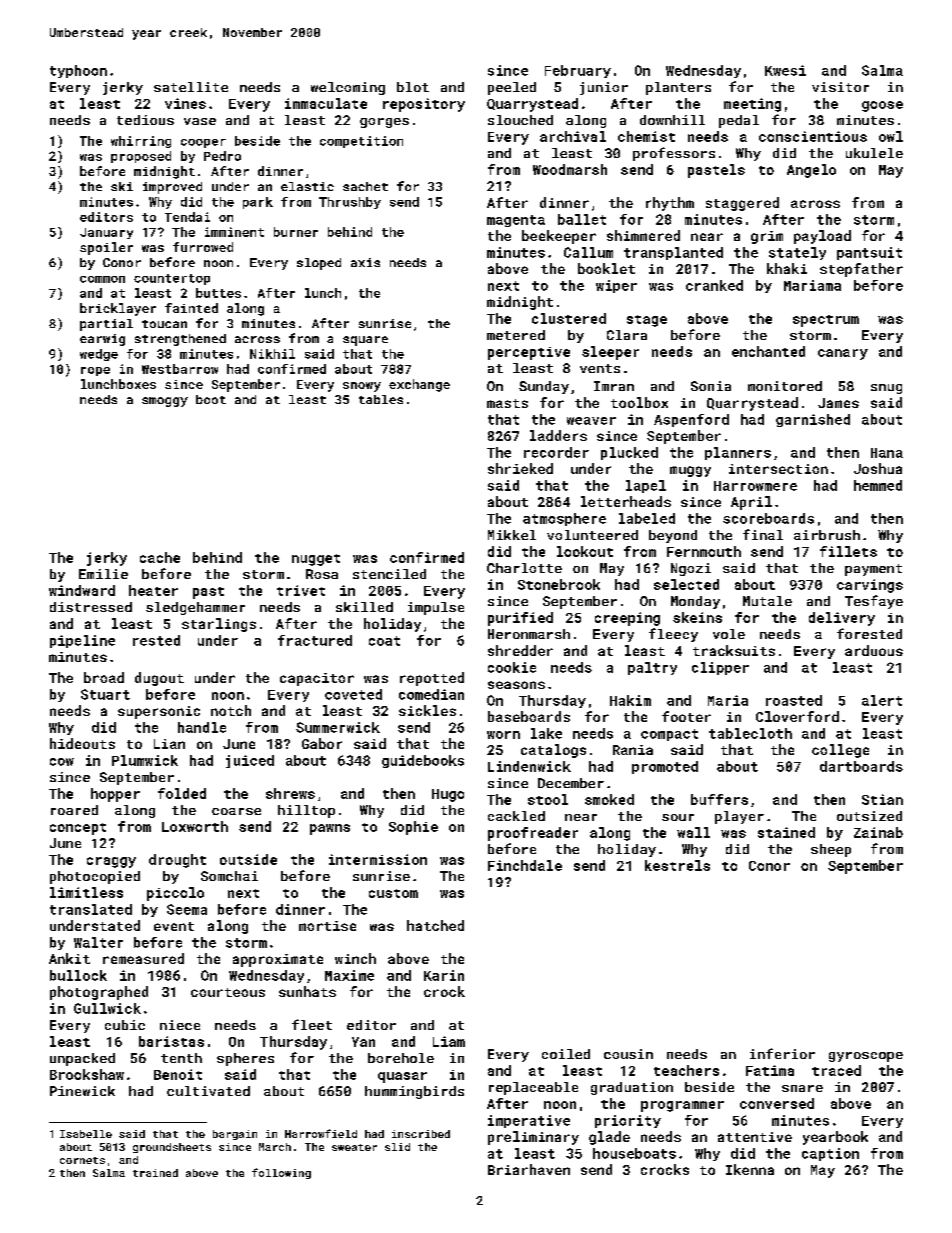 The image size is (952, 1233). What do you see at coordinates (155, 1173) in the screenshot?
I see `trained` at bounding box center [155, 1173].
